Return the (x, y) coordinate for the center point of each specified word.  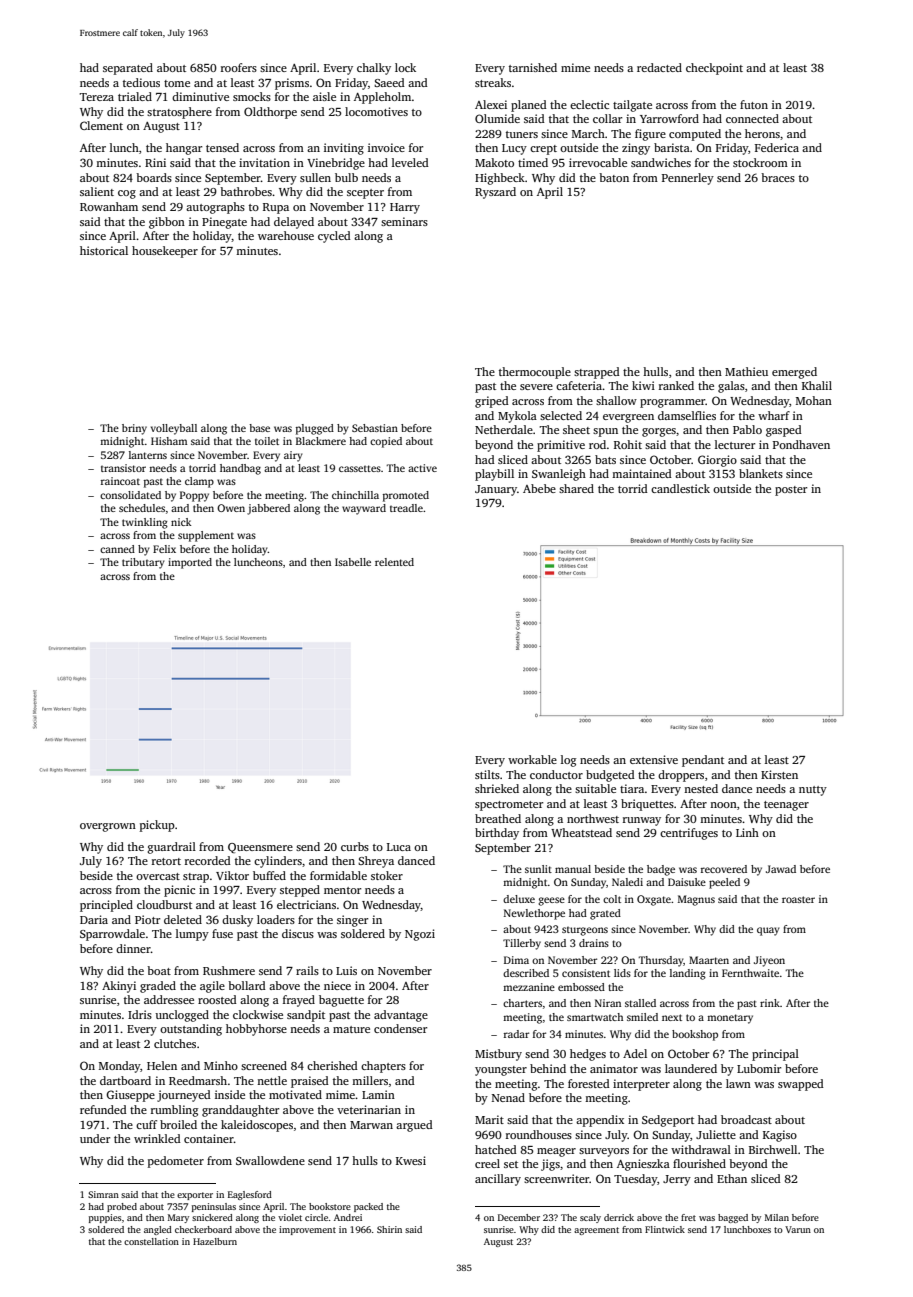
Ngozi (420, 935)
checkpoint (714, 69)
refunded (103, 1109)
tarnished (533, 67)
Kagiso (780, 1136)
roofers (239, 67)
